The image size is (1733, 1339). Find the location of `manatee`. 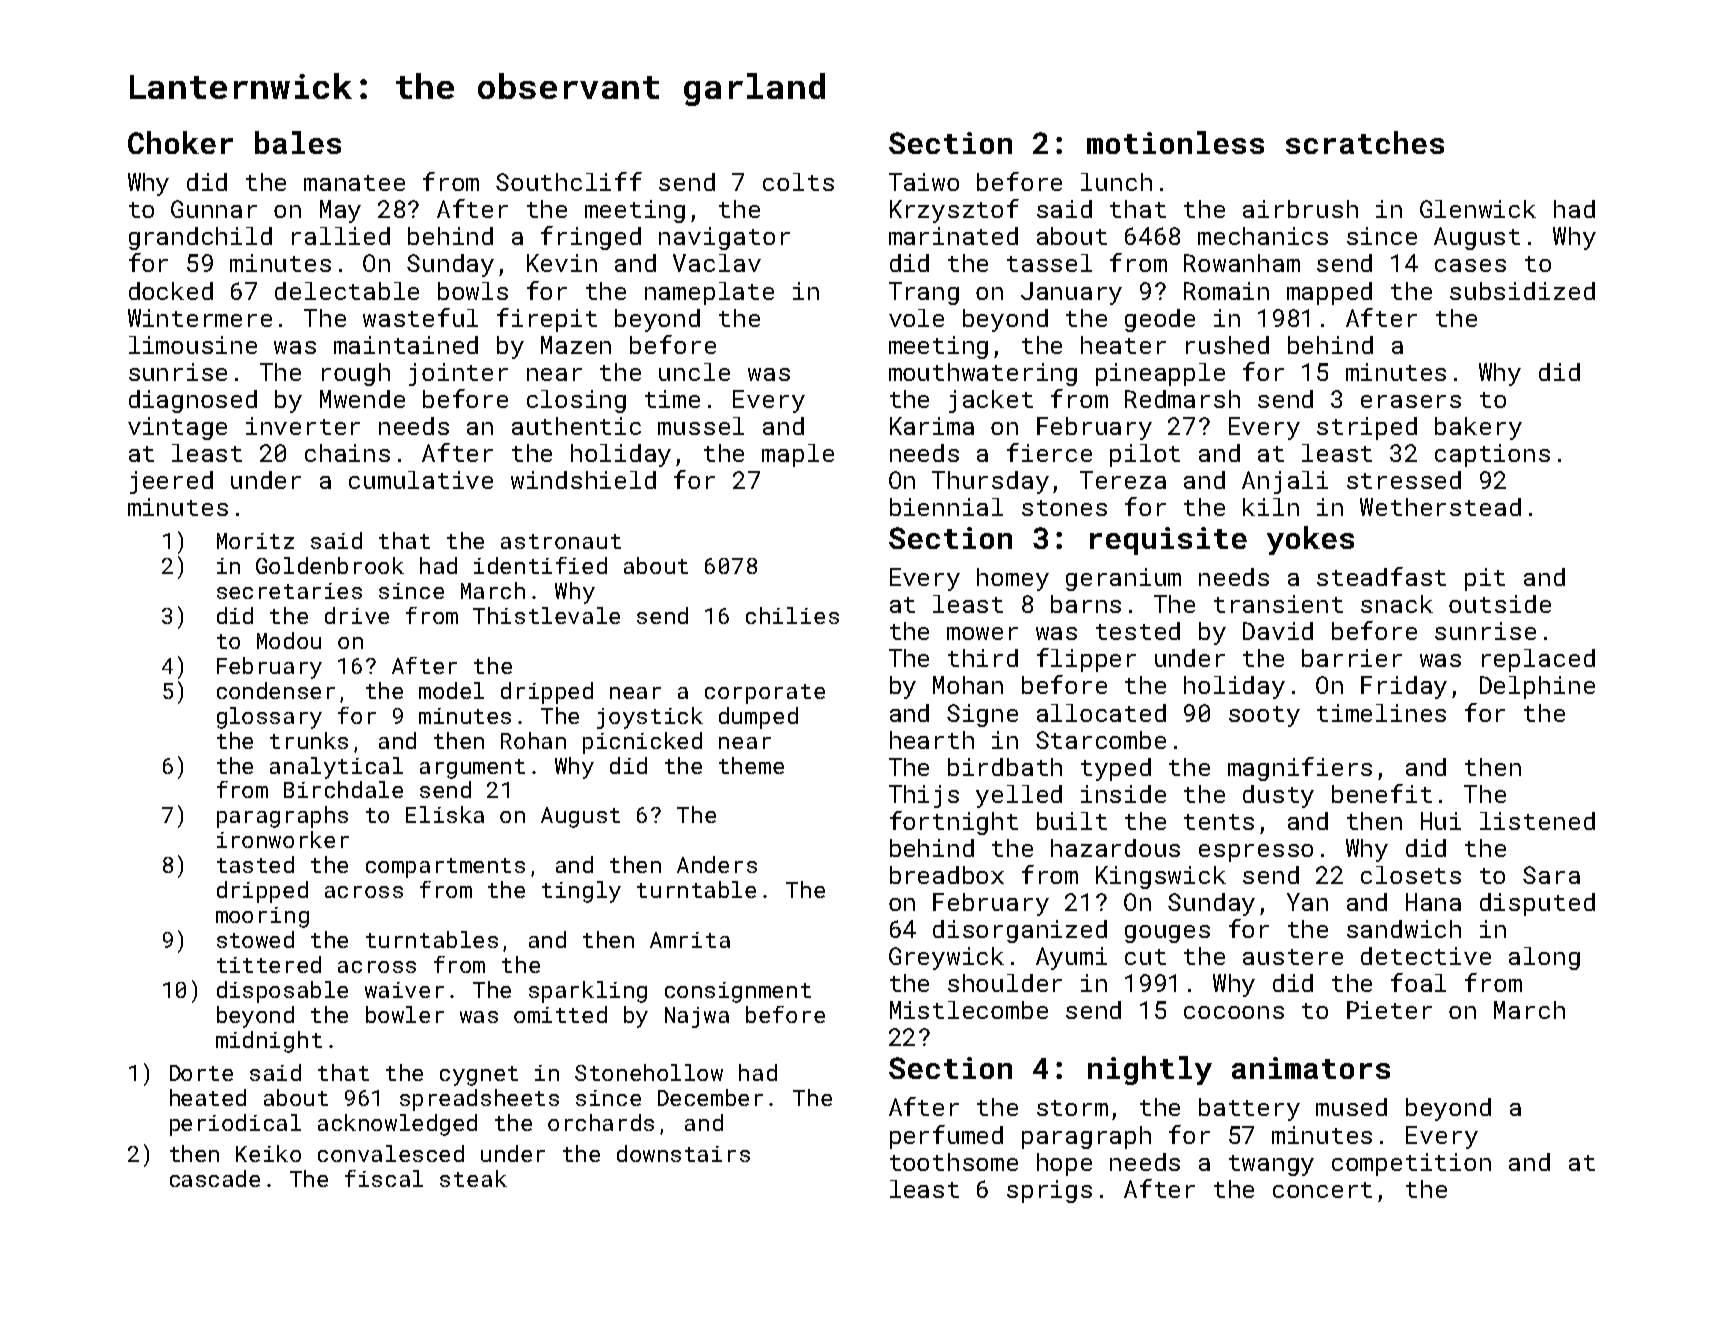

manatee is located at coordinates (354, 183).
